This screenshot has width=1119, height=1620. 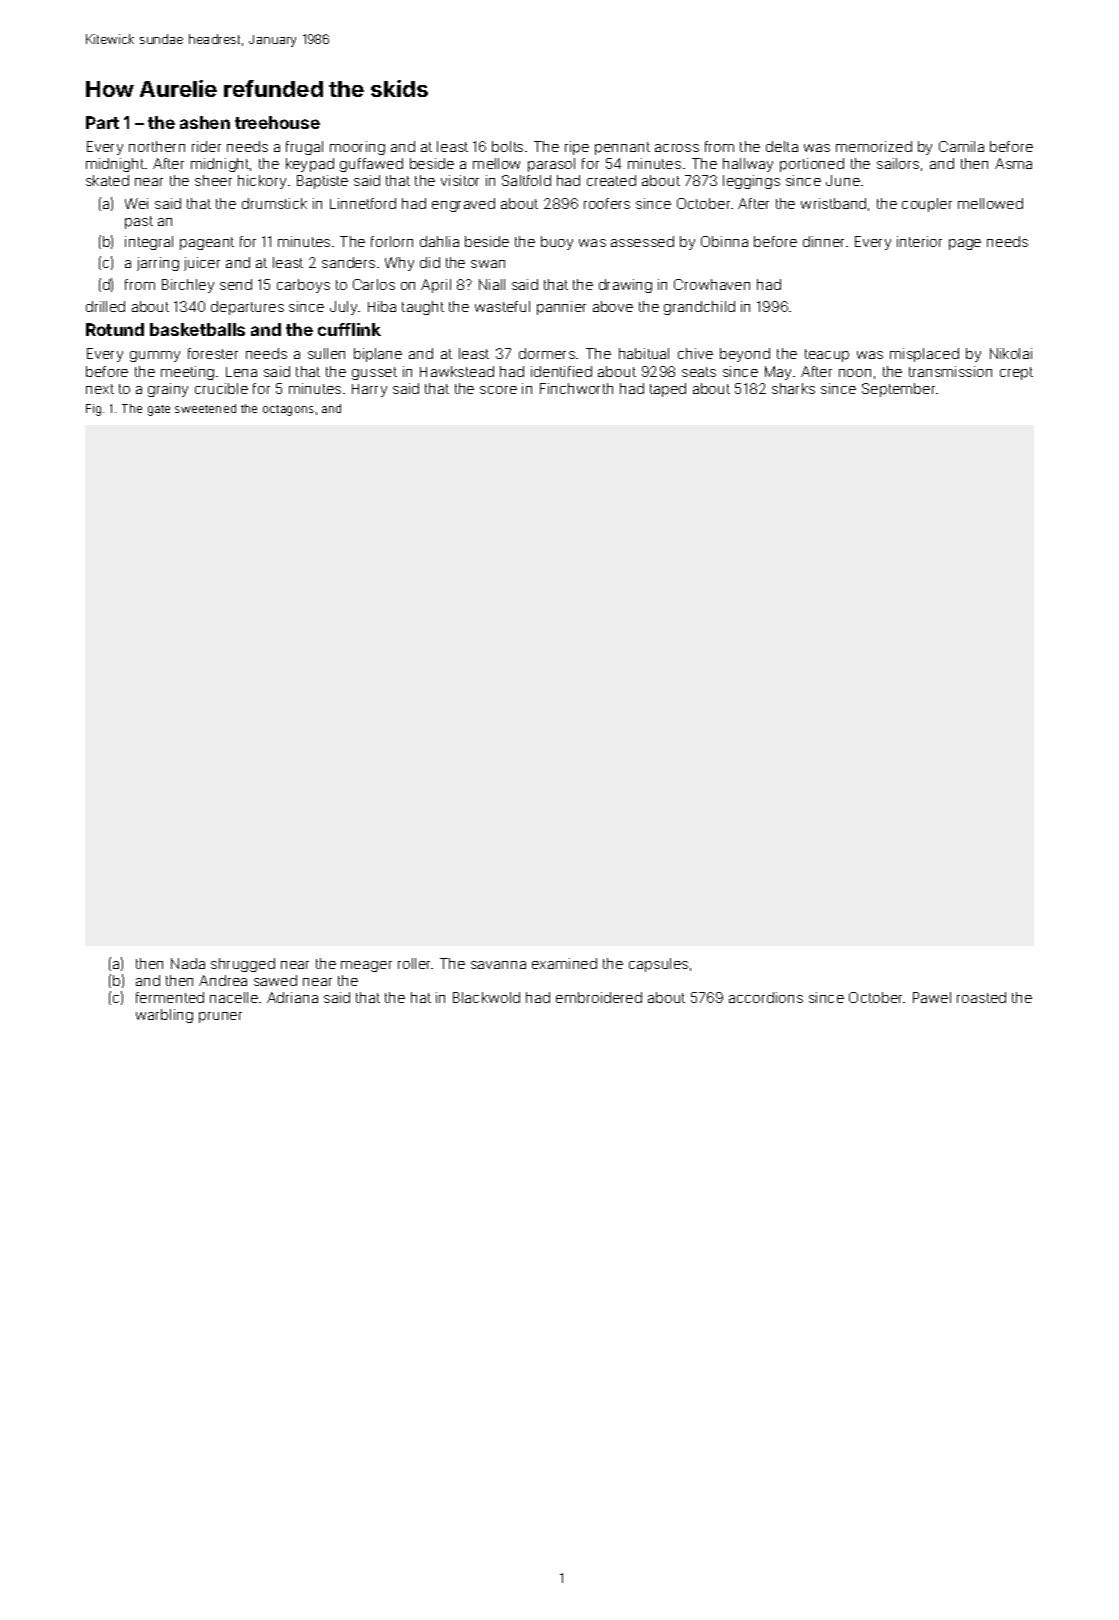 What do you see at coordinates (668, 390) in the screenshot?
I see `taped` at bounding box center [668, 390].
